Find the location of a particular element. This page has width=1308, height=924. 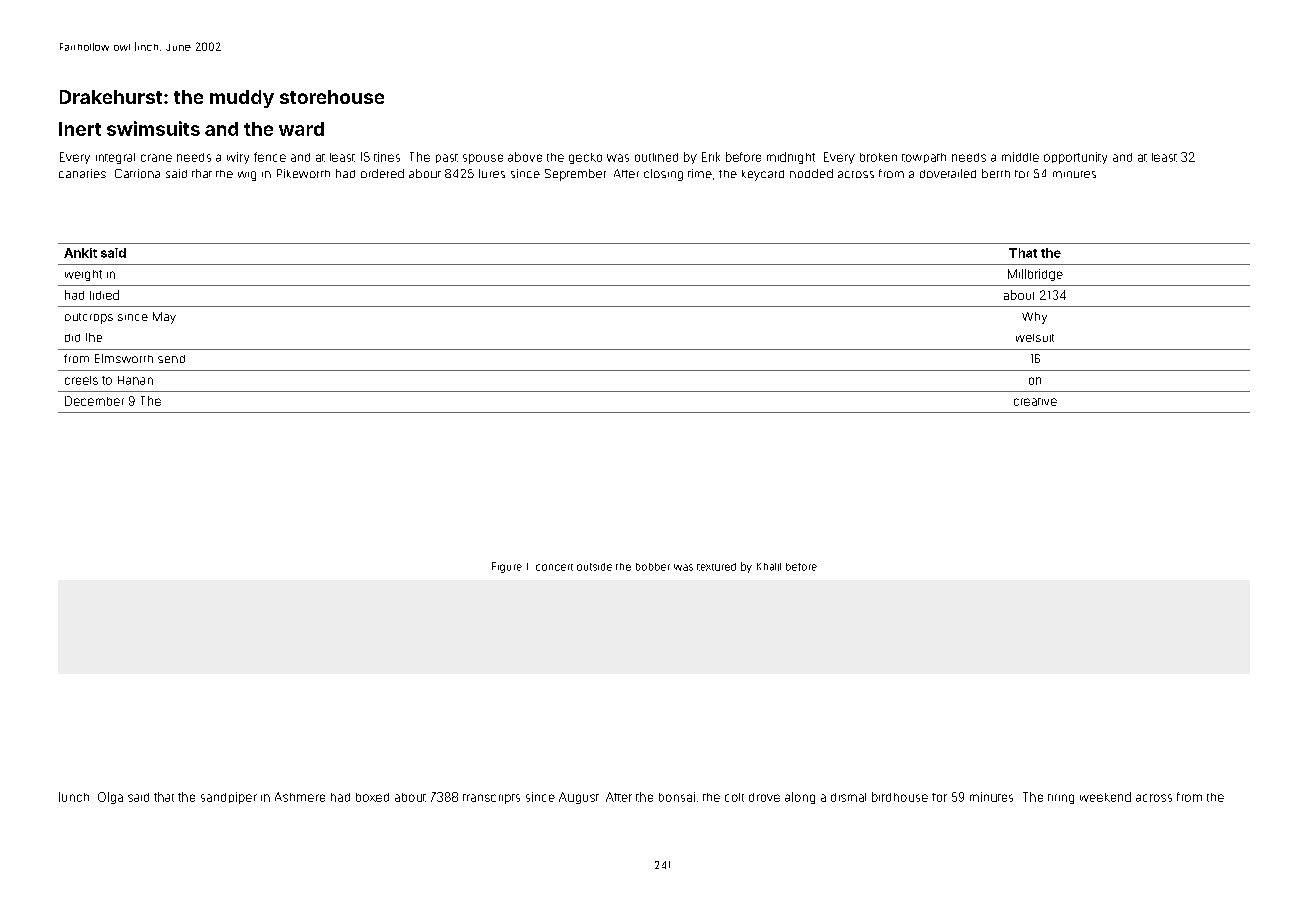

Erik is located at coordinates (711, 157).
